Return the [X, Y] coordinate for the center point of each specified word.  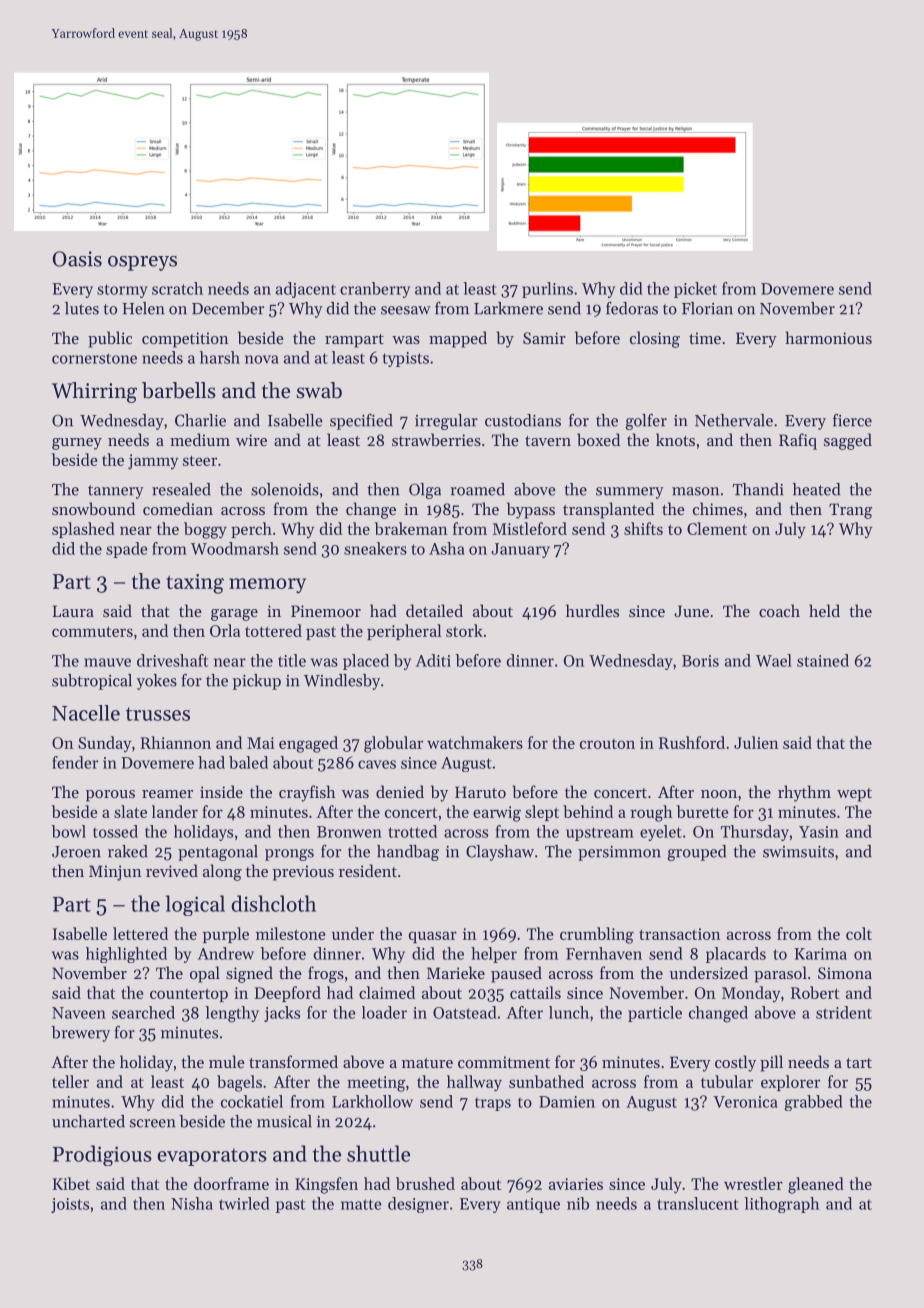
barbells [179, 390]
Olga [425, 491]
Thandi [758, 489]
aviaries [576, 1184]
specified [361, 422]
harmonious [829, 337]
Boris [700, 661]
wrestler [753, 1183]
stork [464, 630]
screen [153, 1123]
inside [221, 791]
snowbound [93, 508]
